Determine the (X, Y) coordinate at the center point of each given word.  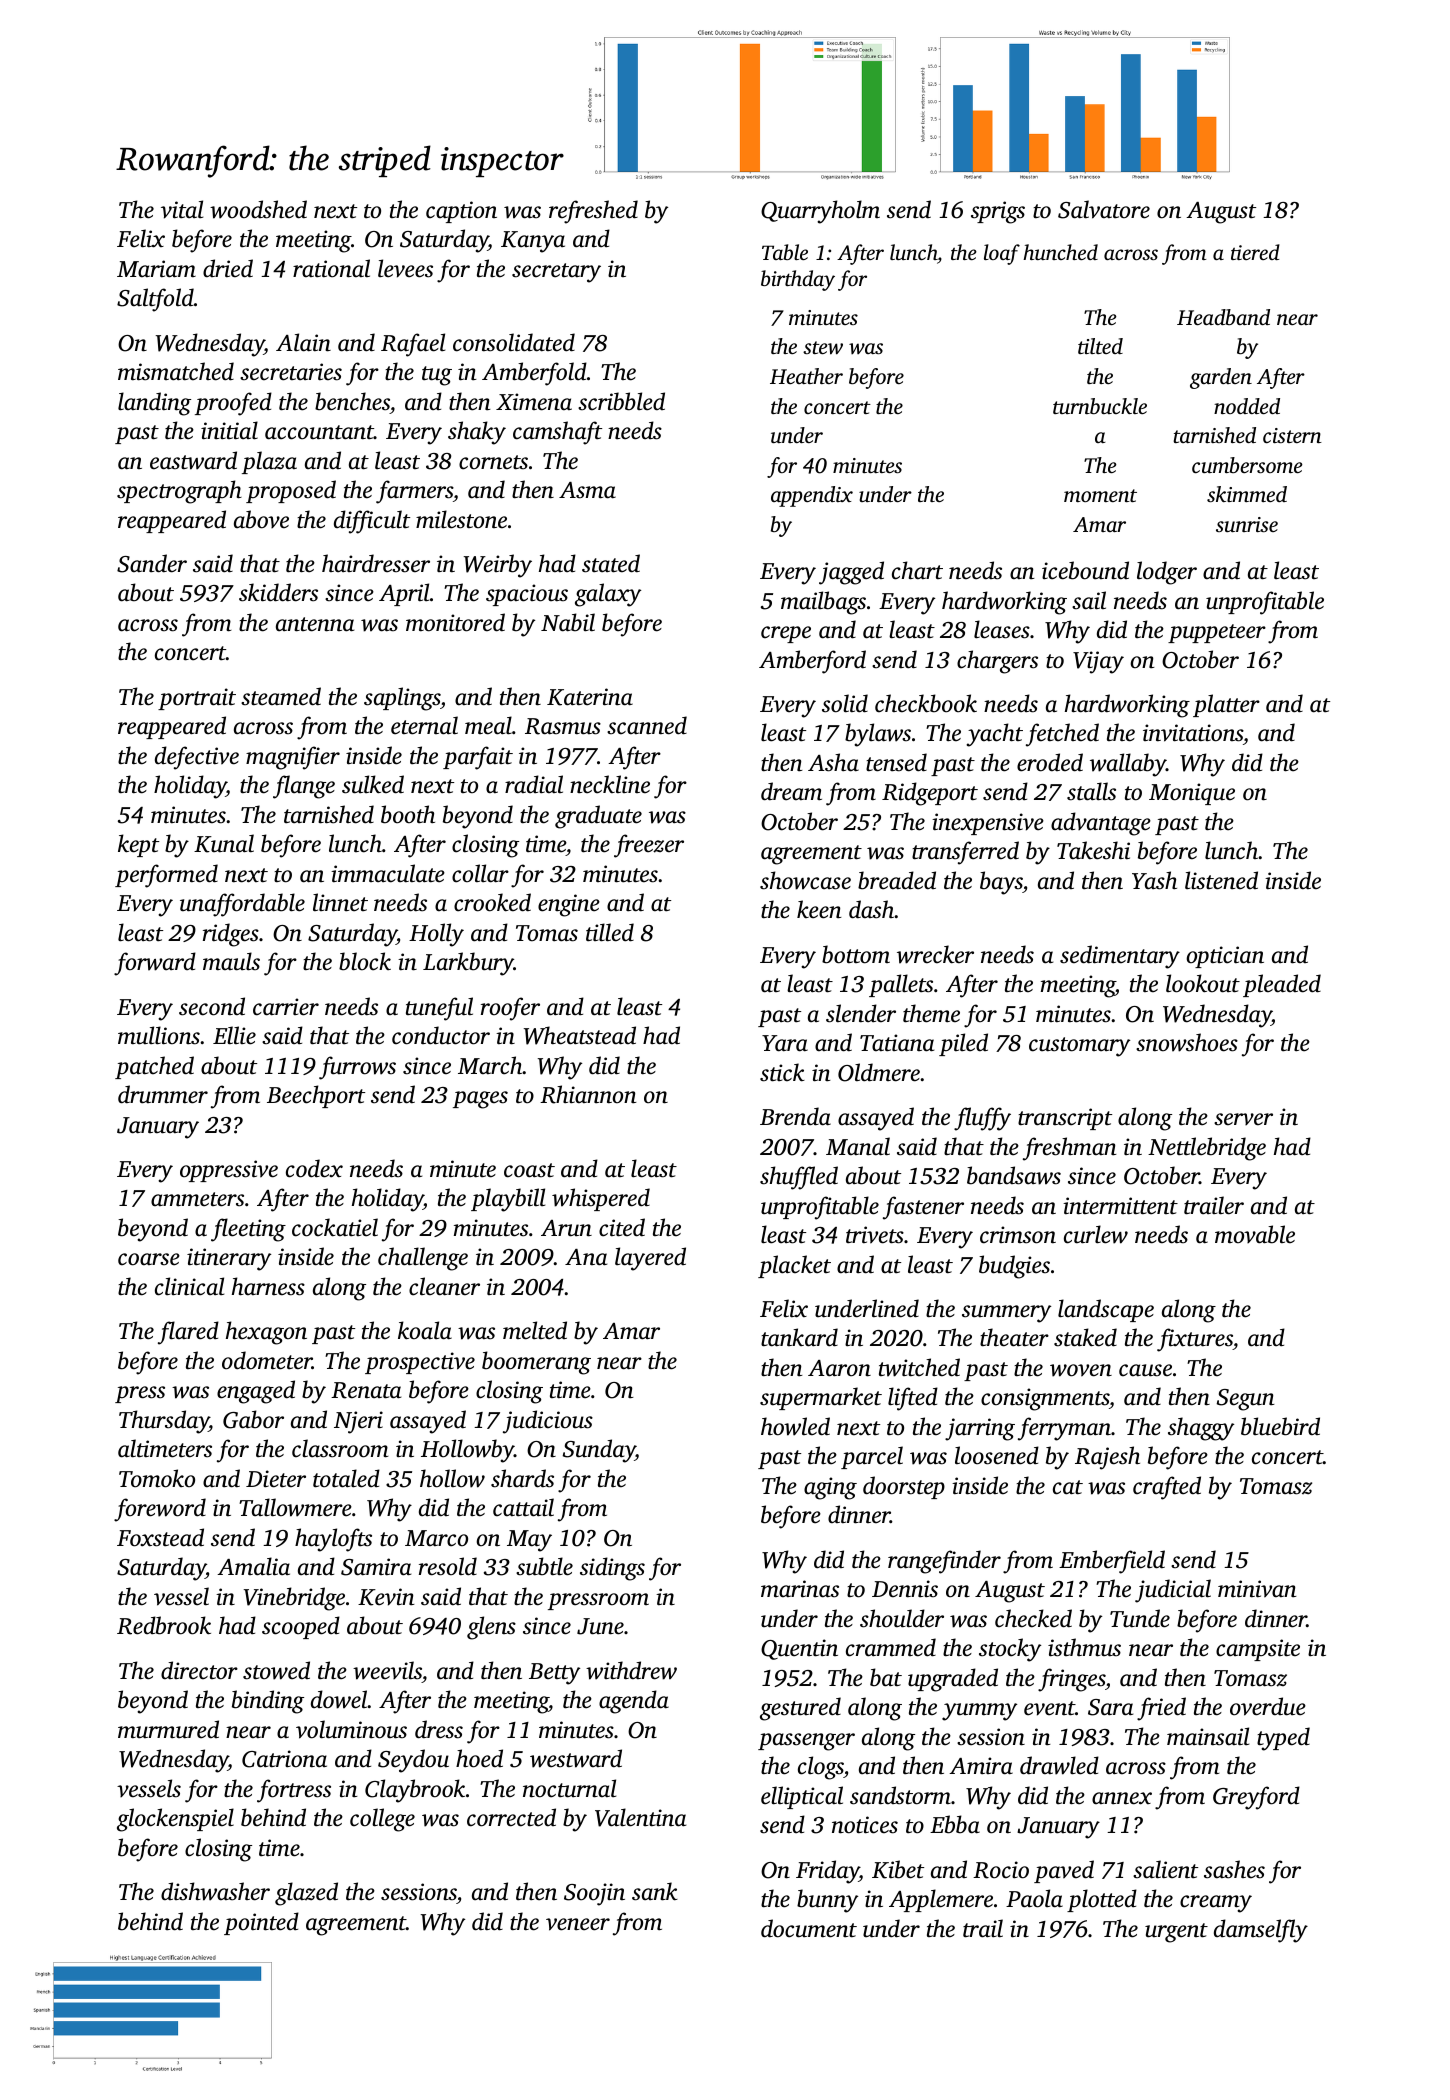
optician (1225, 957)
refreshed (593, 212)
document (809, 1928)
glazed (306, 1894)
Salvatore (1104, 209)
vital (182, 209)
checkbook (926, 703)
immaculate (388, 873)
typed (1283, 1739)
